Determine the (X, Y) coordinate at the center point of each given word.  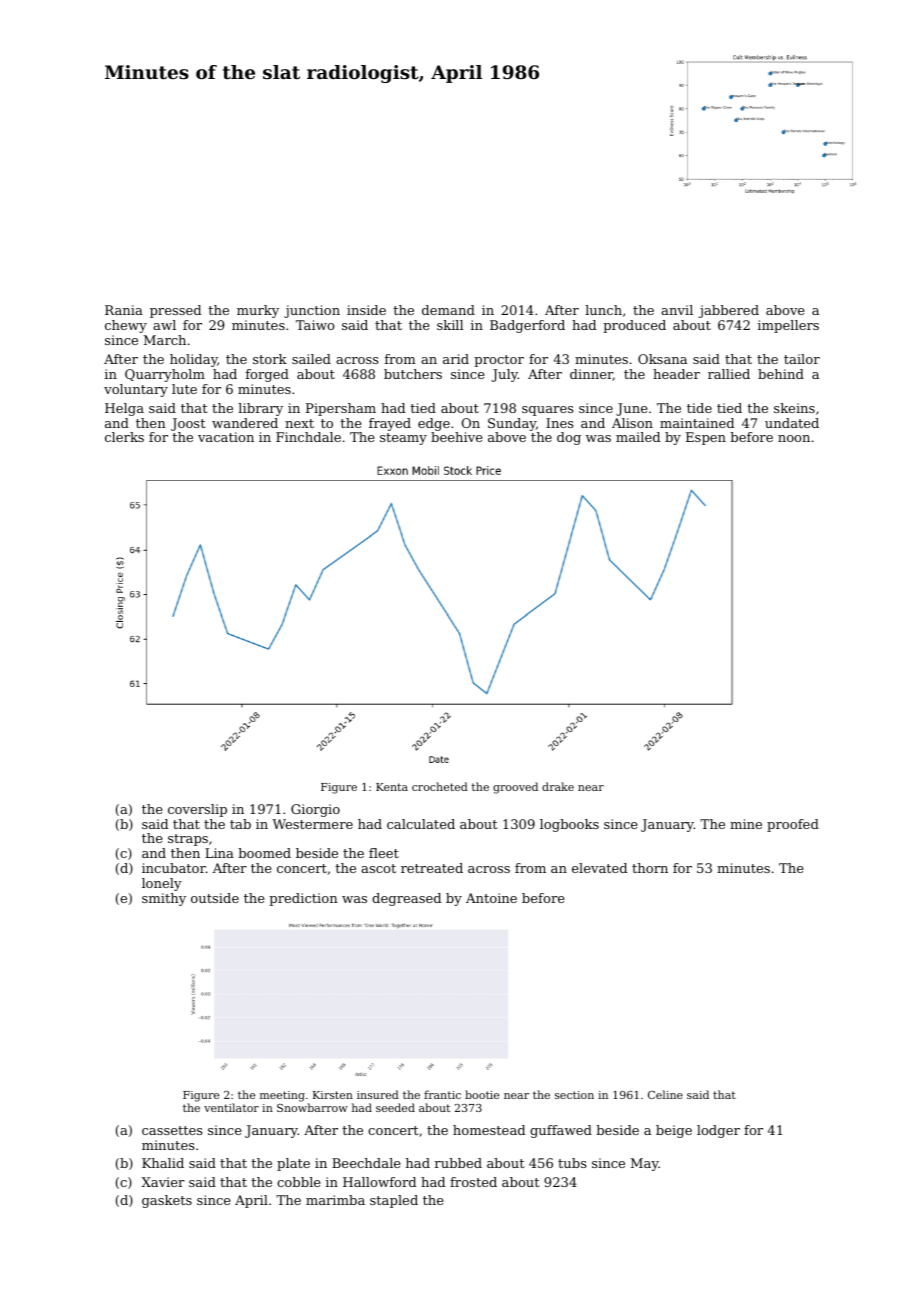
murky (258, 311)
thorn (650, 868)
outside (215, 898)
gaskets (167, 1201)
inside (366, 310)
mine (746, 824)
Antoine (491, 898)
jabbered (729, 311)
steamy (403, 439)
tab (240, 824)
